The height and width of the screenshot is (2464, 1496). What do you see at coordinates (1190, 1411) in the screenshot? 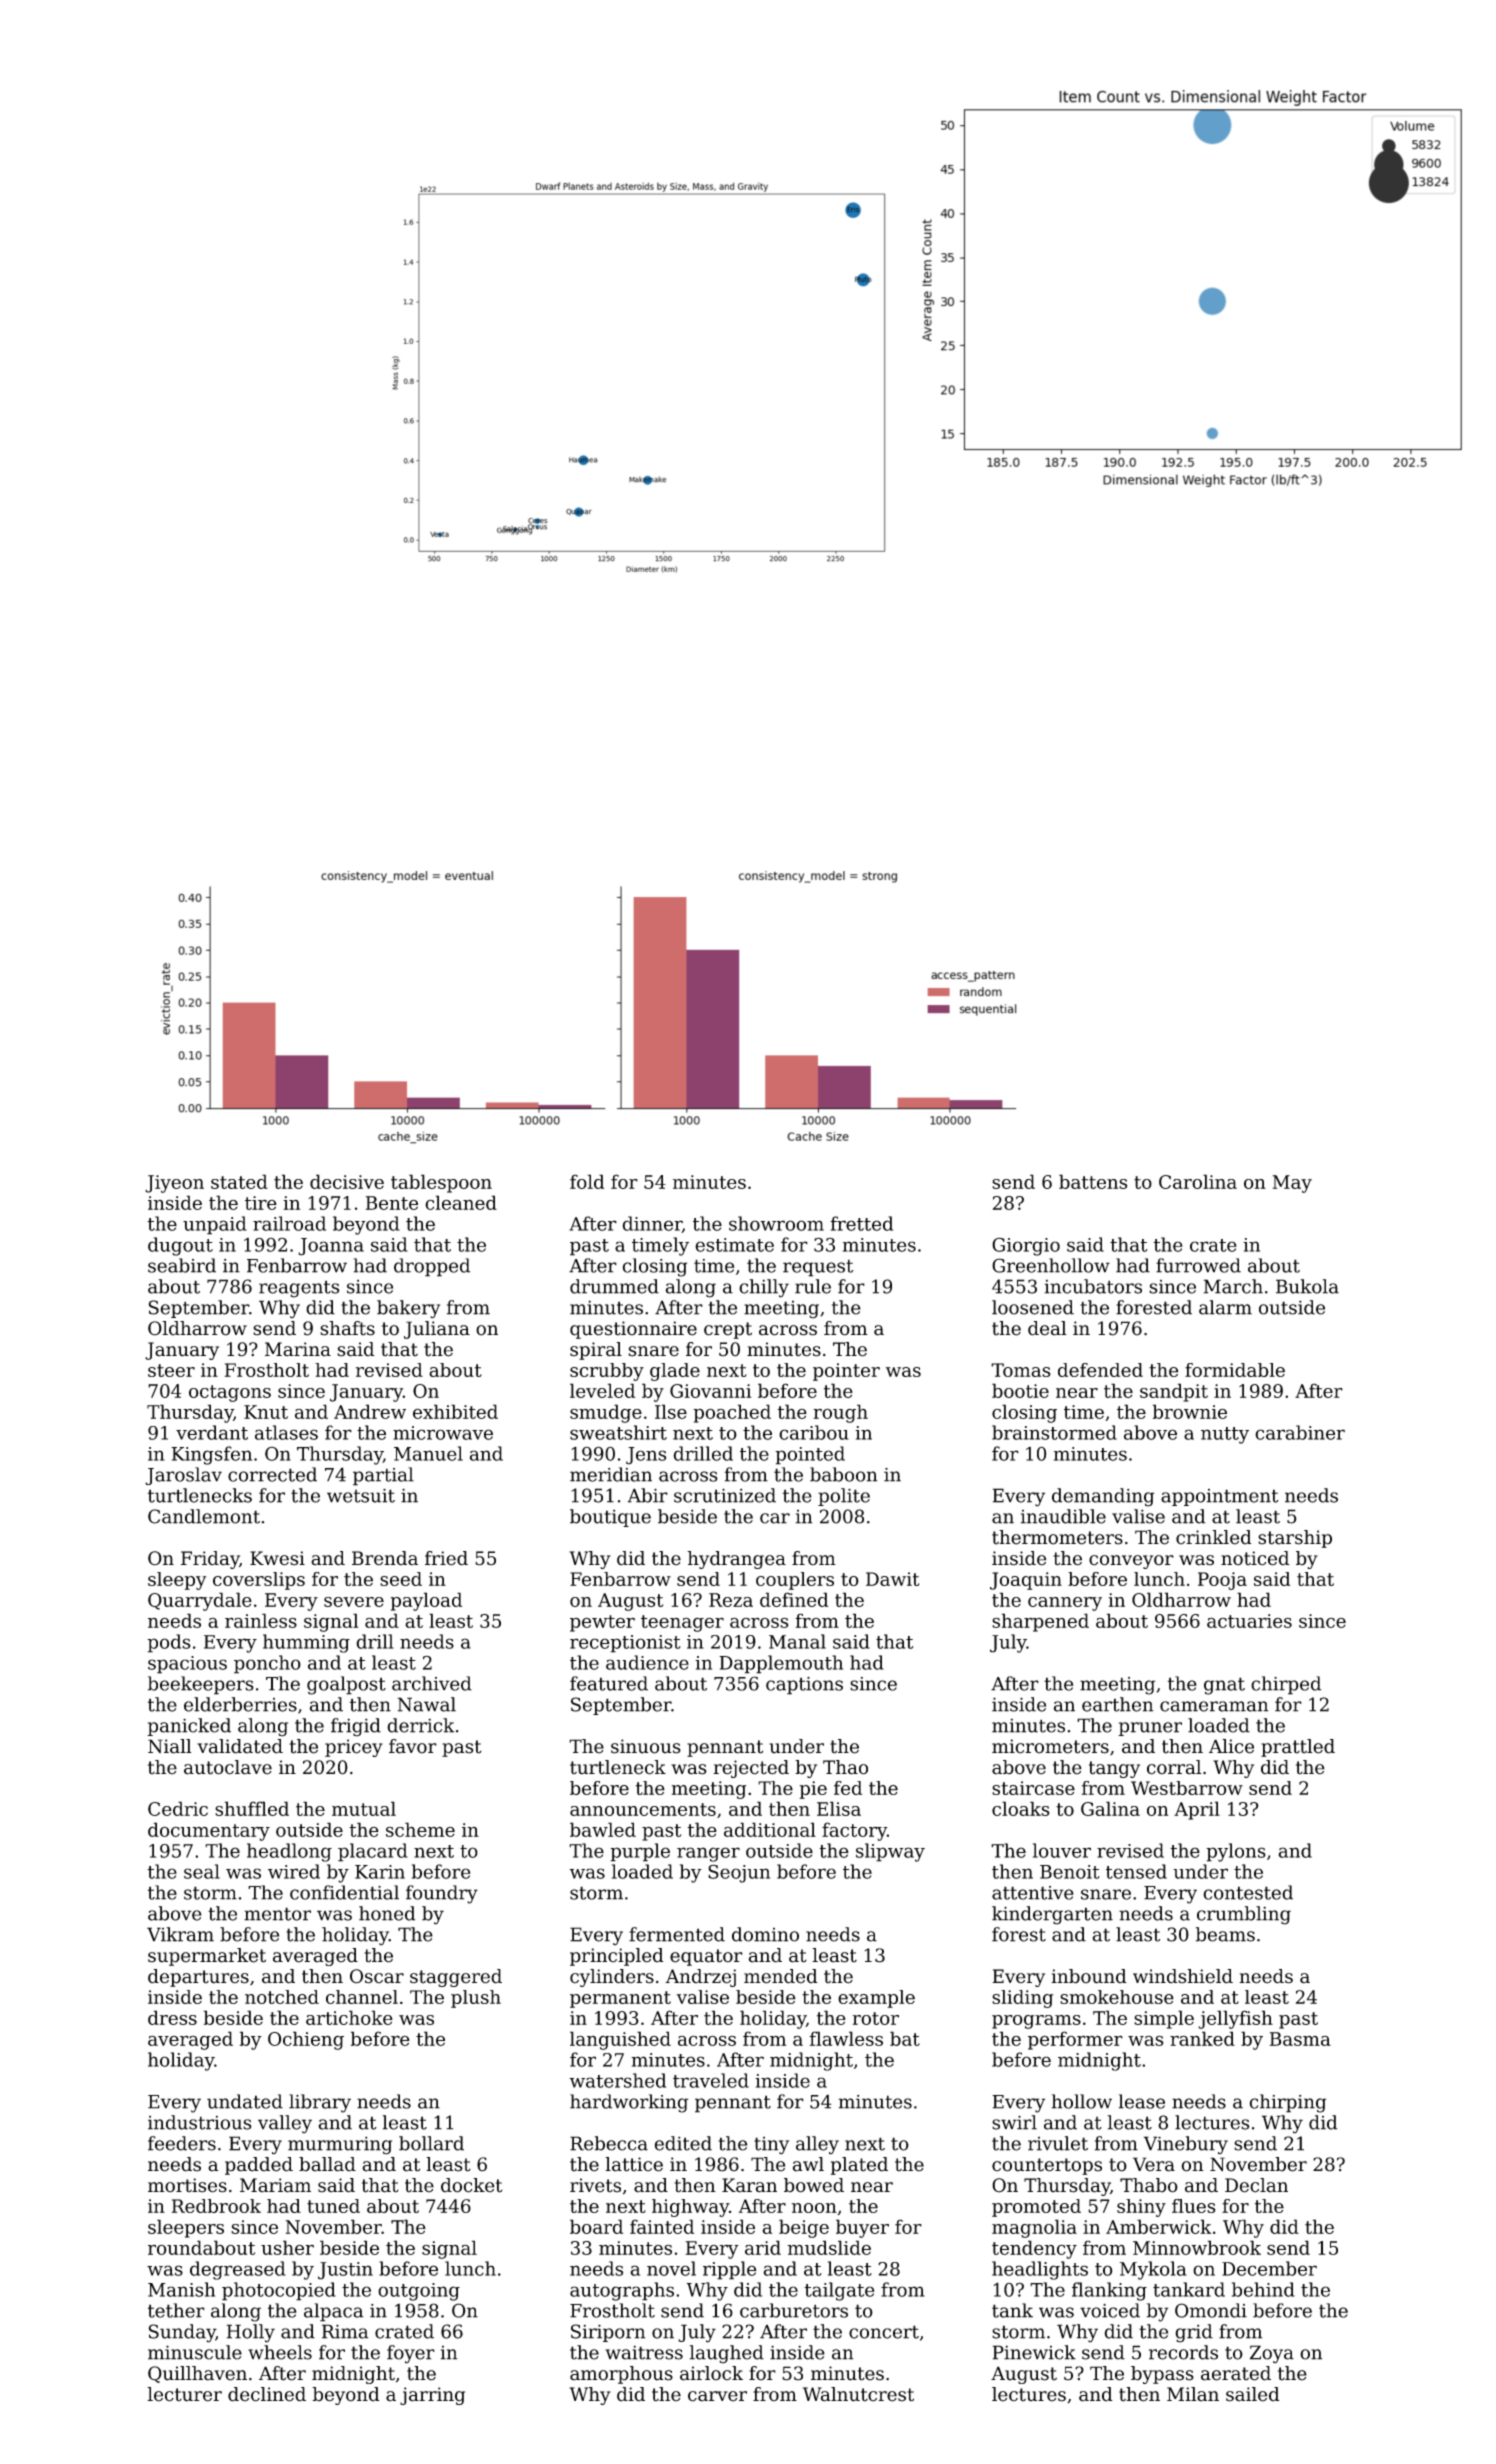
I see `brownie` at bounding box center [1190, 1411].
